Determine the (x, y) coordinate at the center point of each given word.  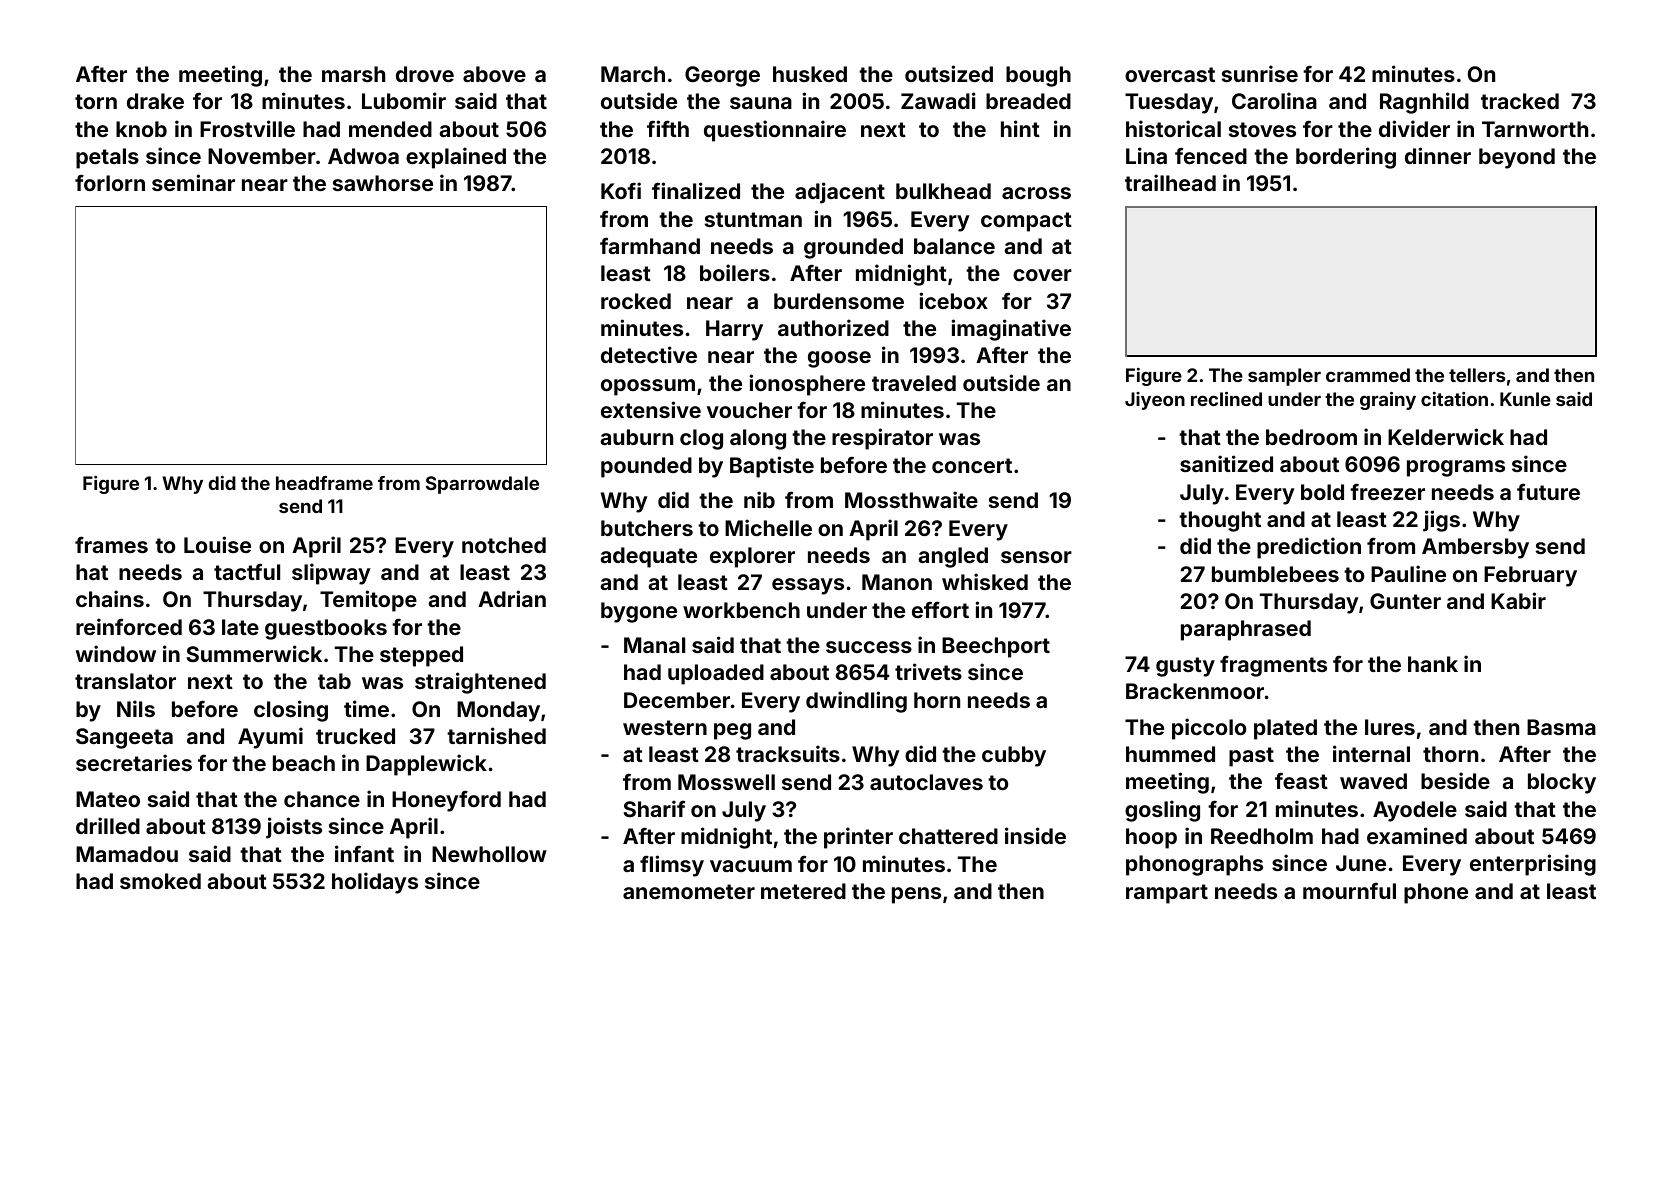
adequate (648, 557)
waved (1373, 781)
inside (1035, 835)
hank (1433, 664)
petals (107, 158)
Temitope (368, 601)
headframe (324, 483)
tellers (1477, 375)
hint (1020, 128)
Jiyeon (1155, 401)
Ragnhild (1424, 103)
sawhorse (383, 183)
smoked (160, 881)
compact (1026, 222)
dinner (1438, 155)
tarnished (496, 735)
